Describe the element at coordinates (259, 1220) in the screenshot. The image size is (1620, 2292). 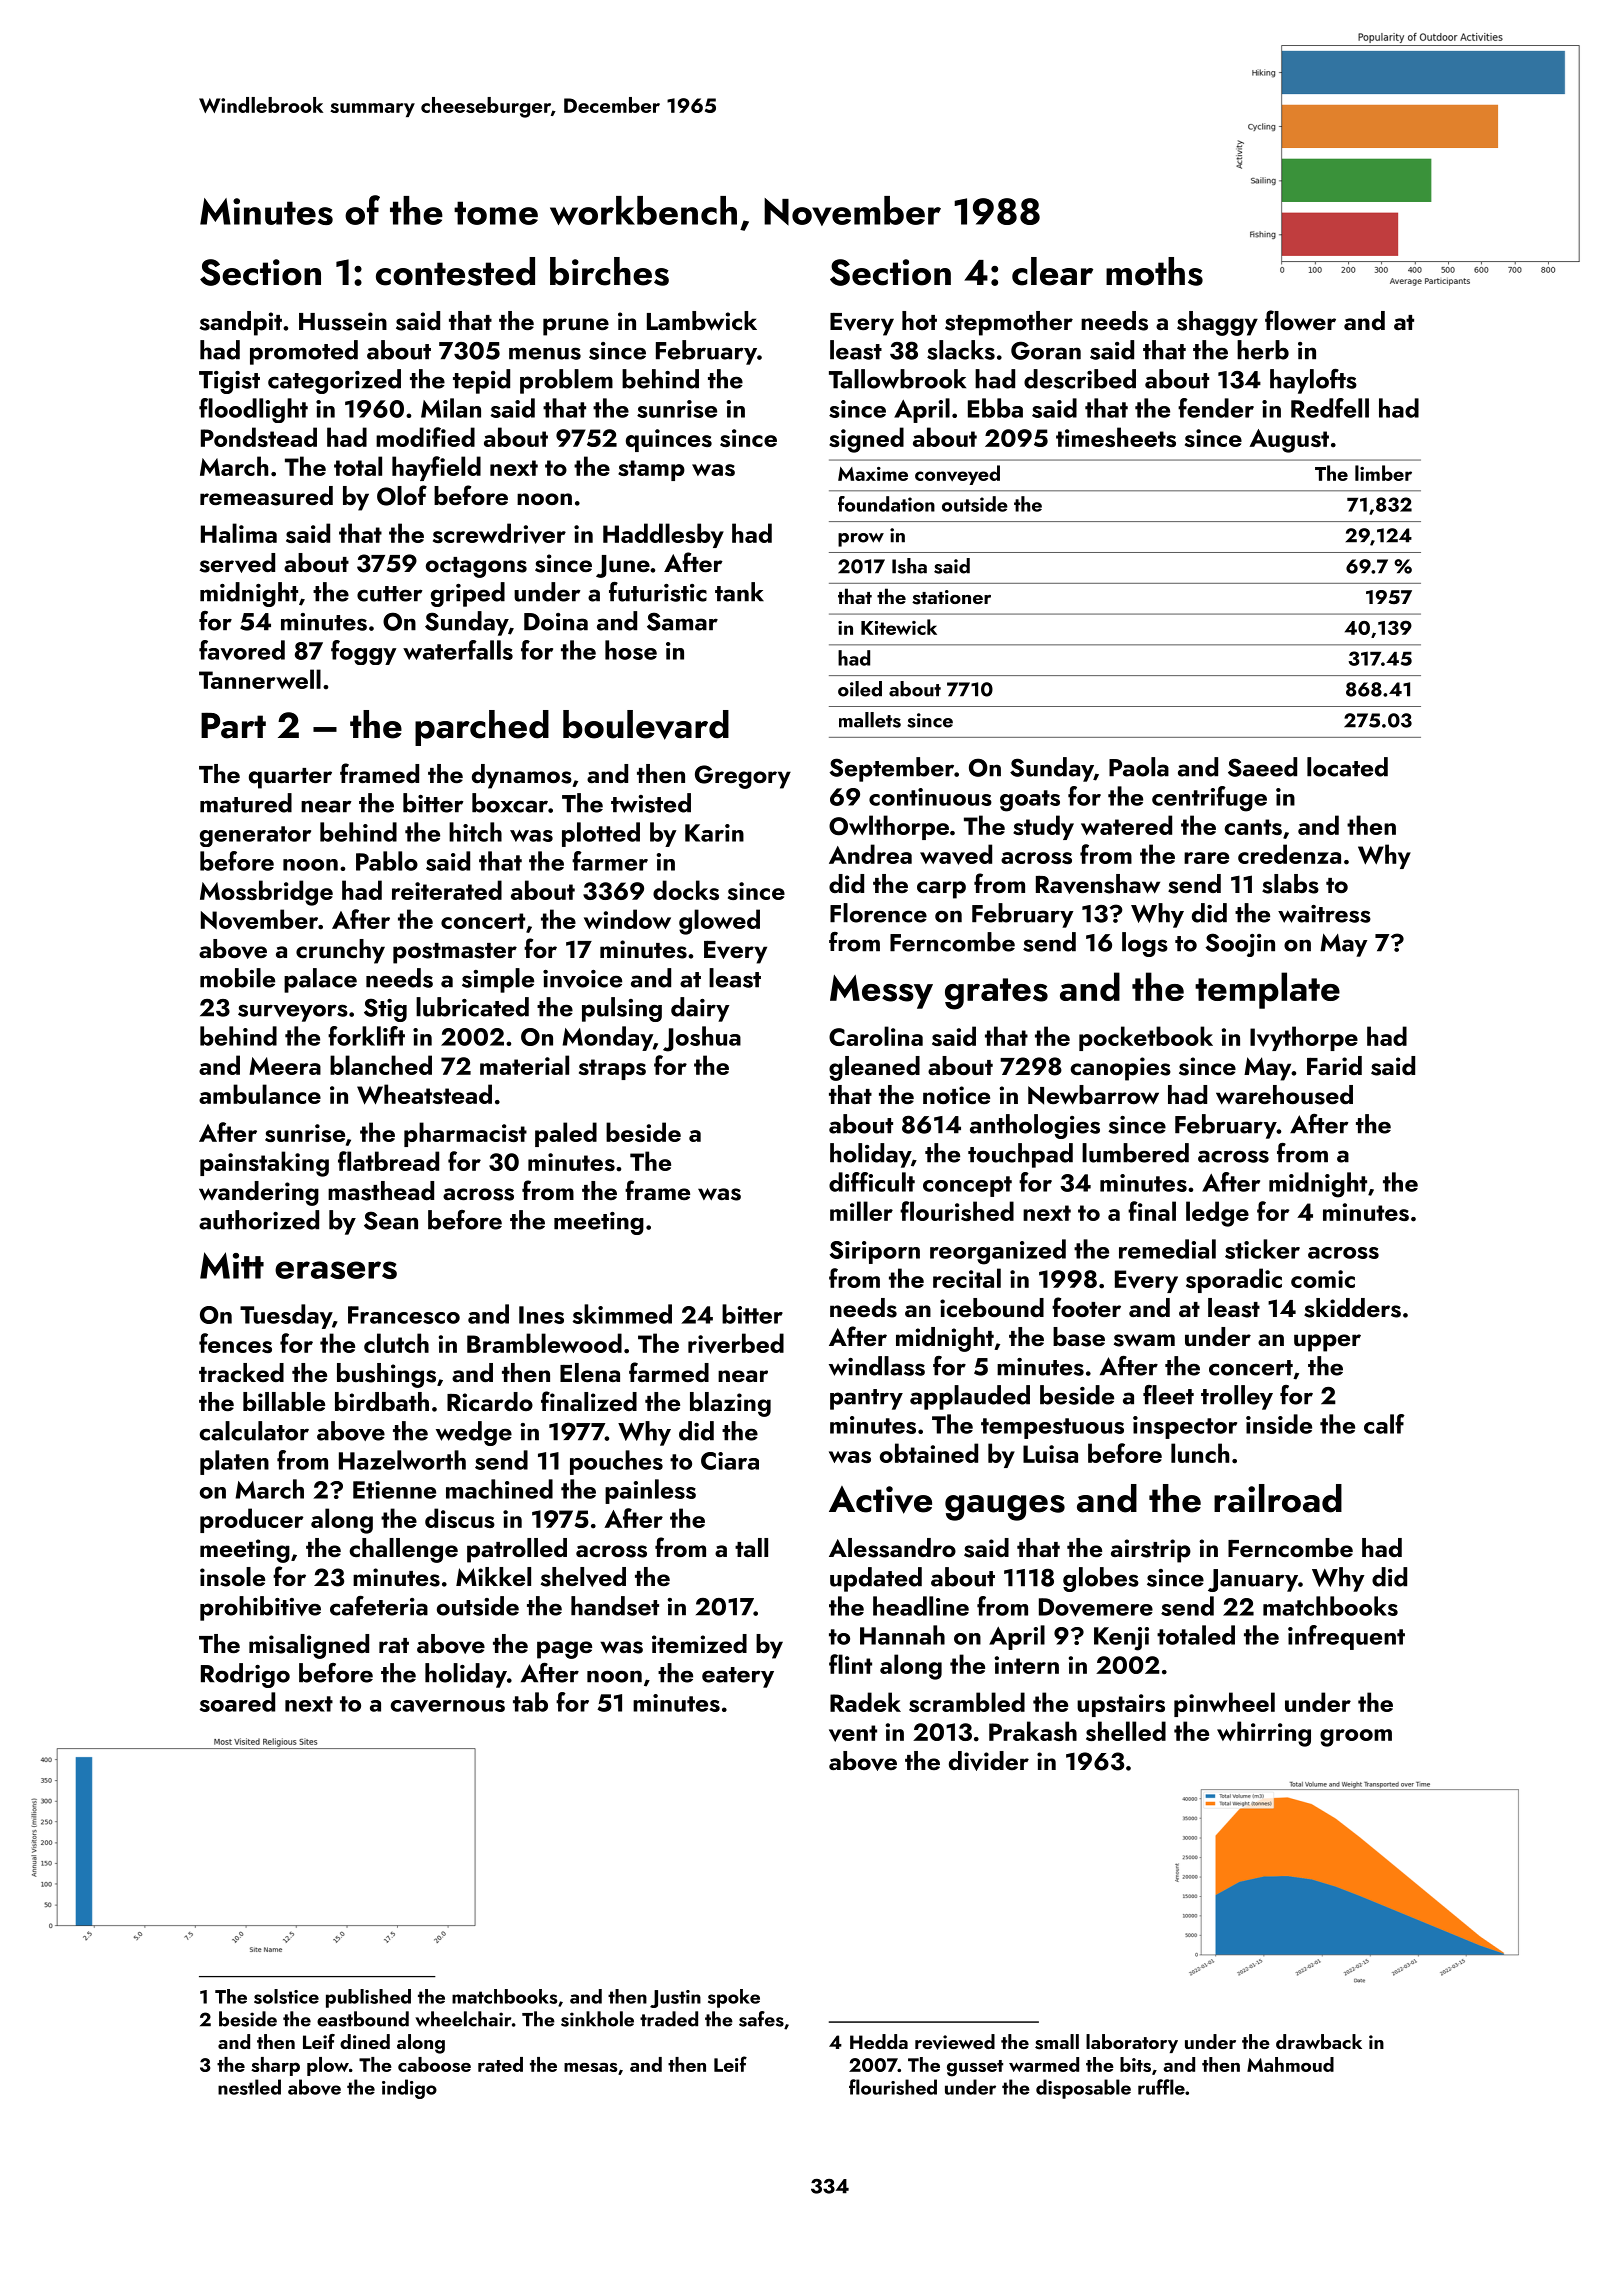
I see `authorized` at that location.
